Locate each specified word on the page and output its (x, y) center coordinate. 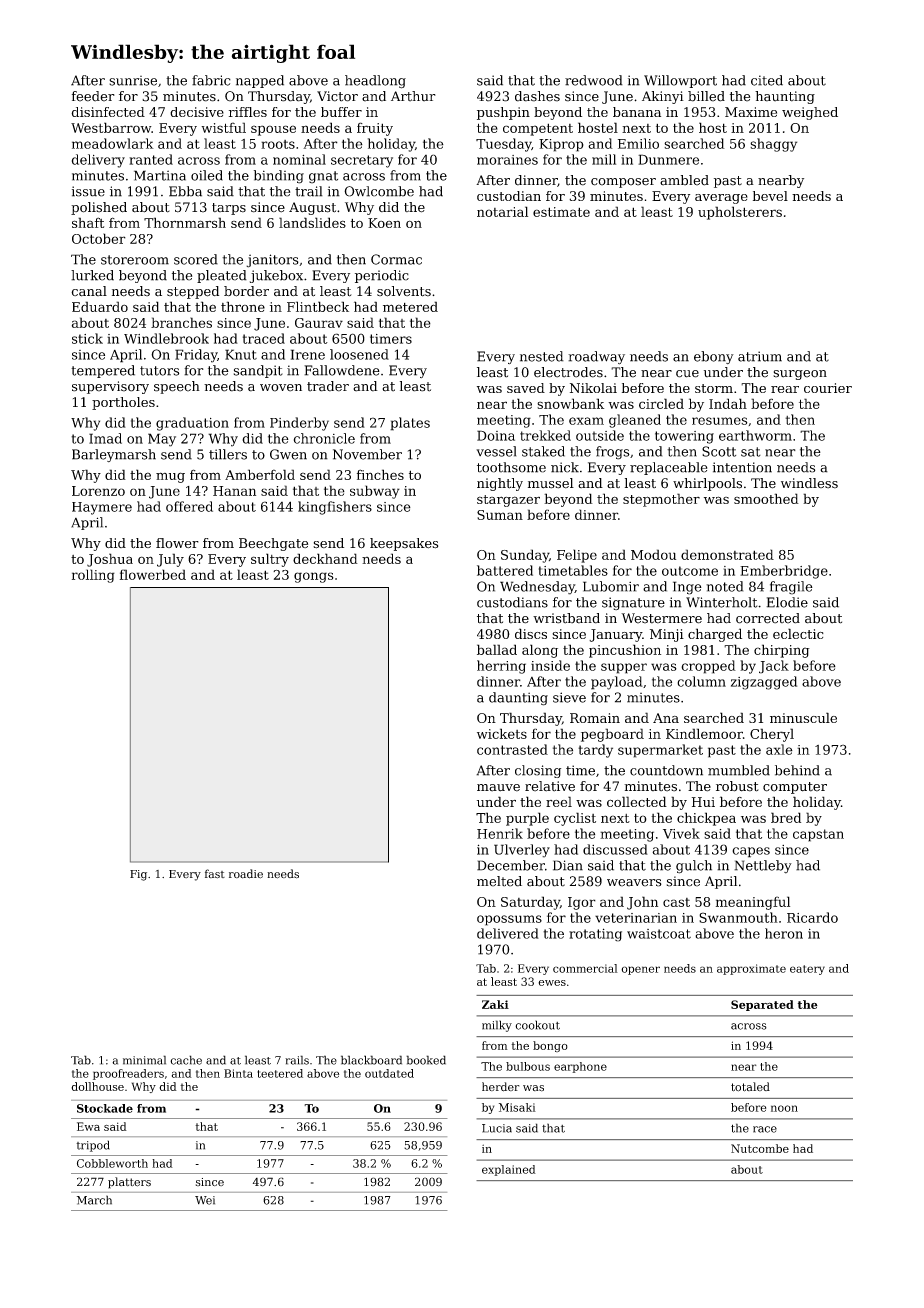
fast (215, 874)
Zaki (495, 1004)
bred (786, 817)
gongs (314, 577)
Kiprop (561, 145)
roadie (246, 874)
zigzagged (764, 683)
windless (809, 483)
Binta (238, 1073)
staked (543, 451)
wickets (502, 733)
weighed (810, 113)
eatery (807, 970)
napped (260, 81)
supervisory (110, 387)
